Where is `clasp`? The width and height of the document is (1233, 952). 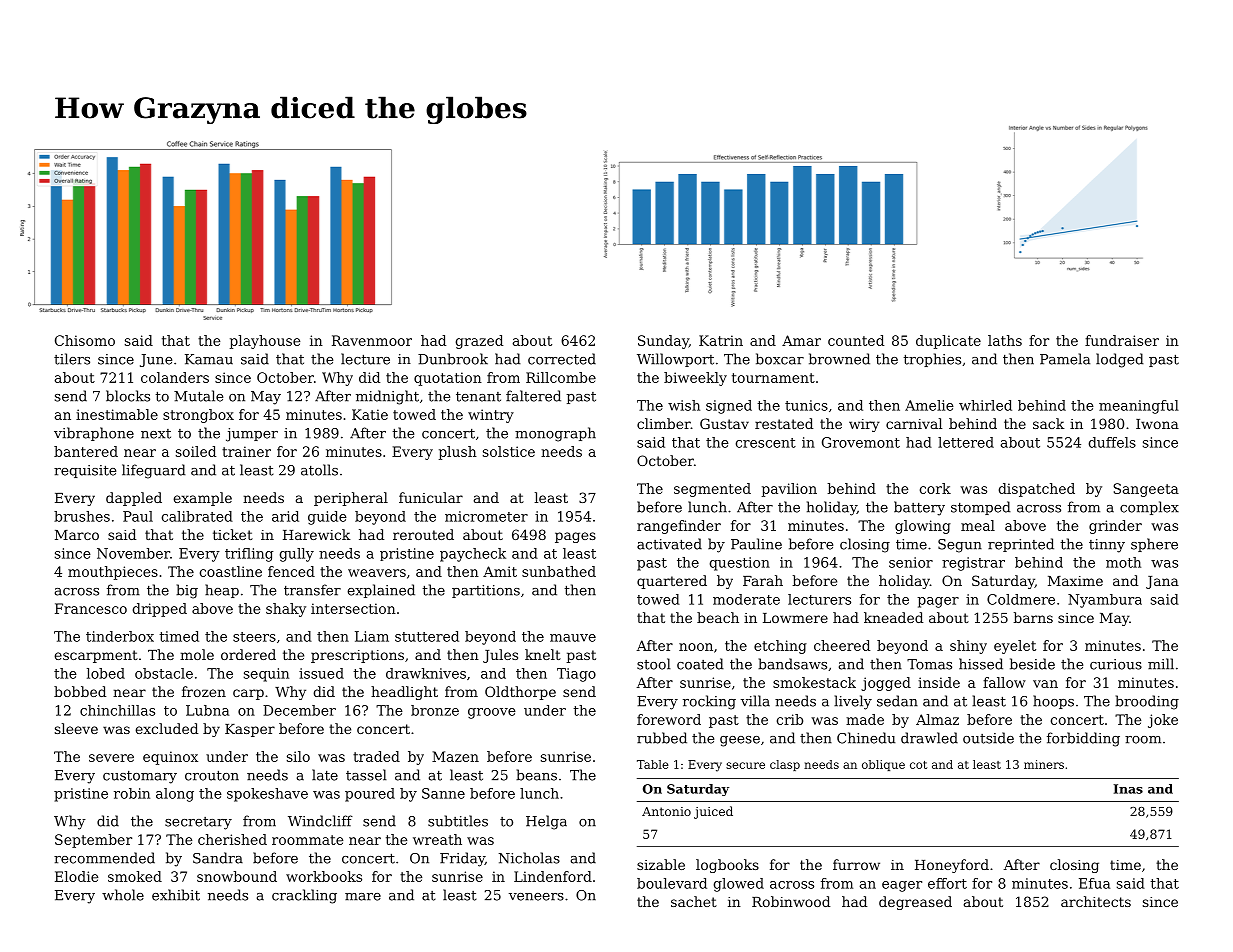 clasp is located at coordinates (785, 765).
